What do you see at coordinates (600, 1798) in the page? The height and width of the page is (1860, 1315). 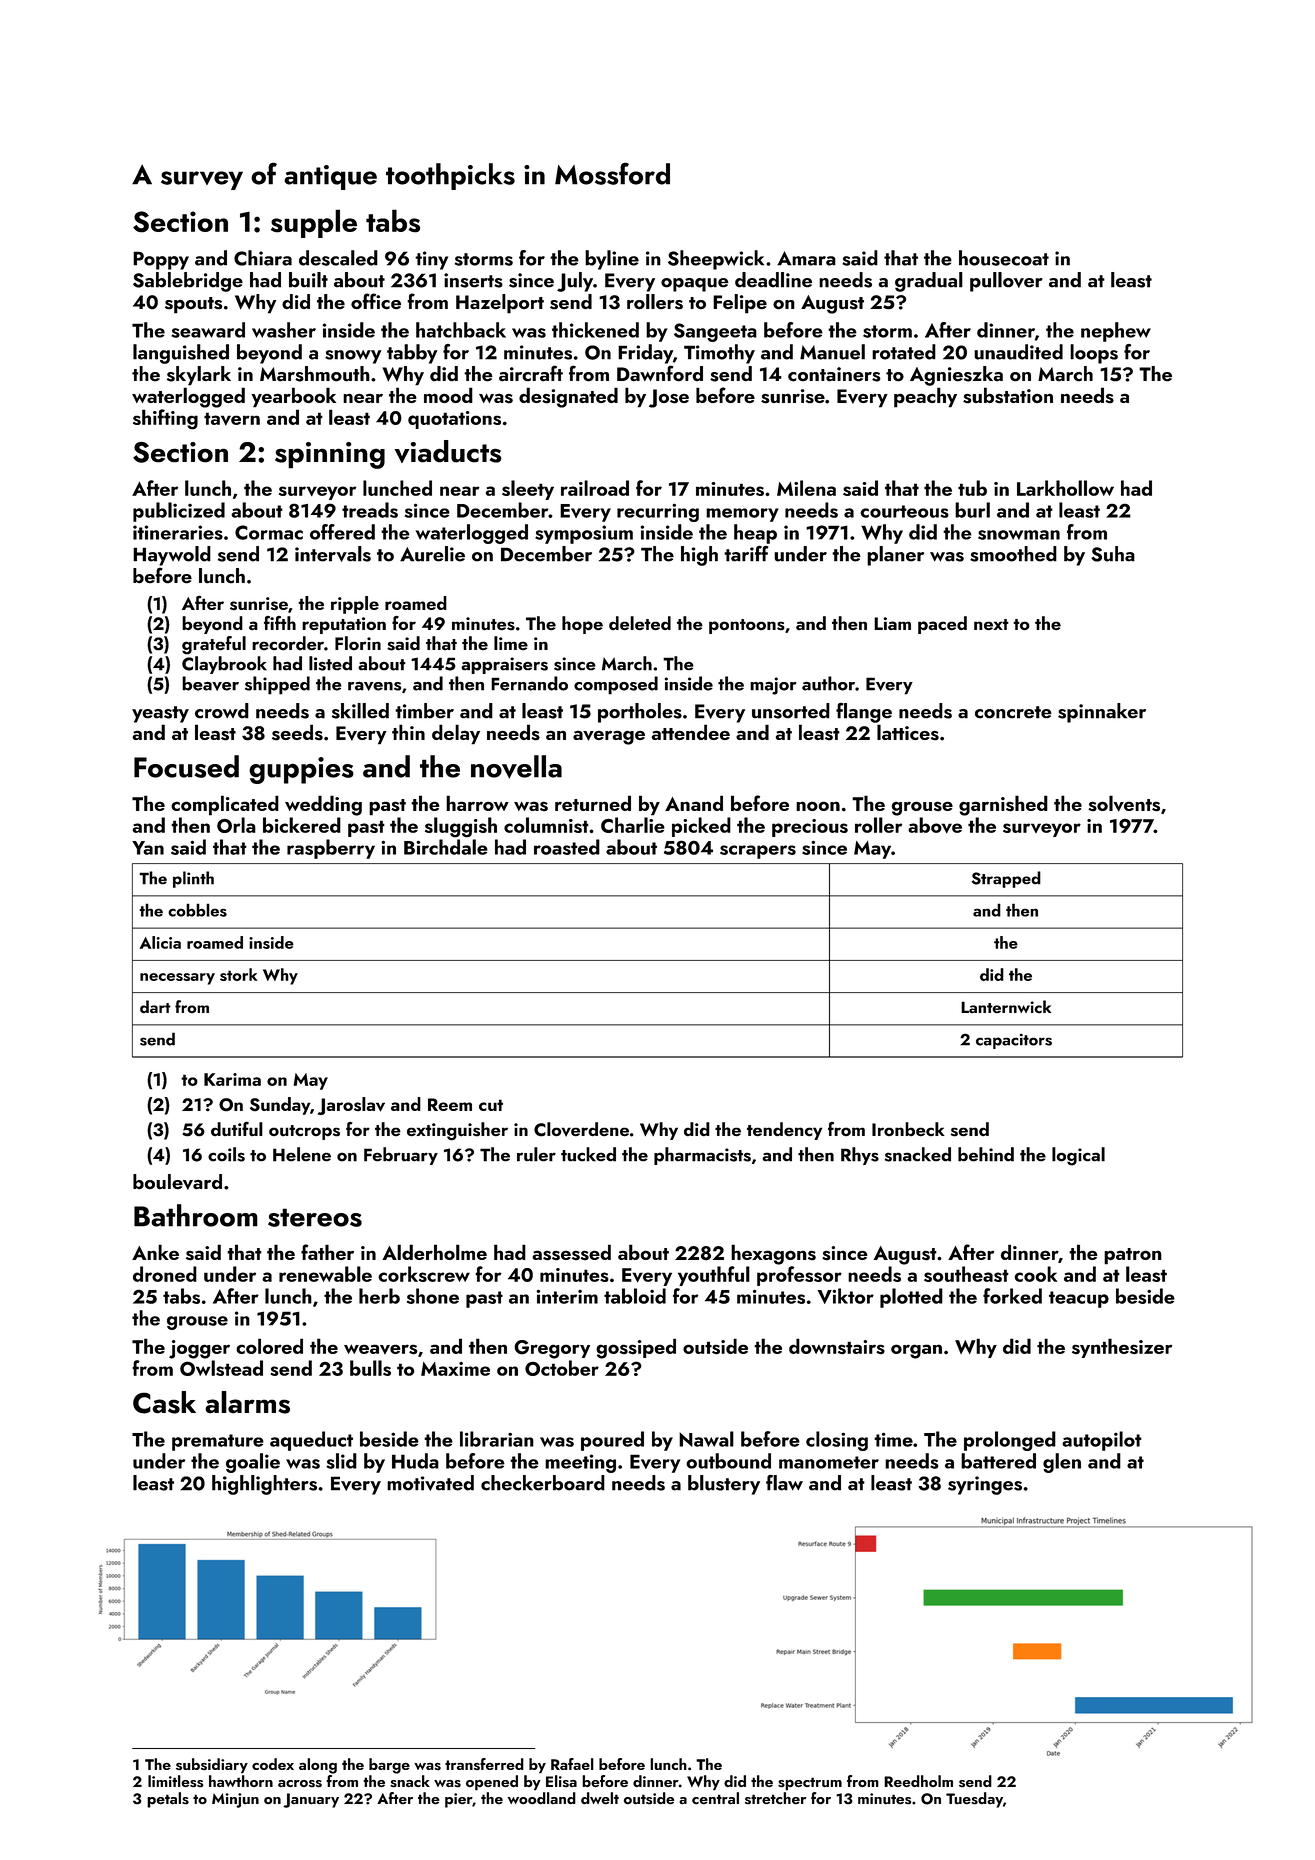 I see `dwelt` at bounding box center [600, 1798].
